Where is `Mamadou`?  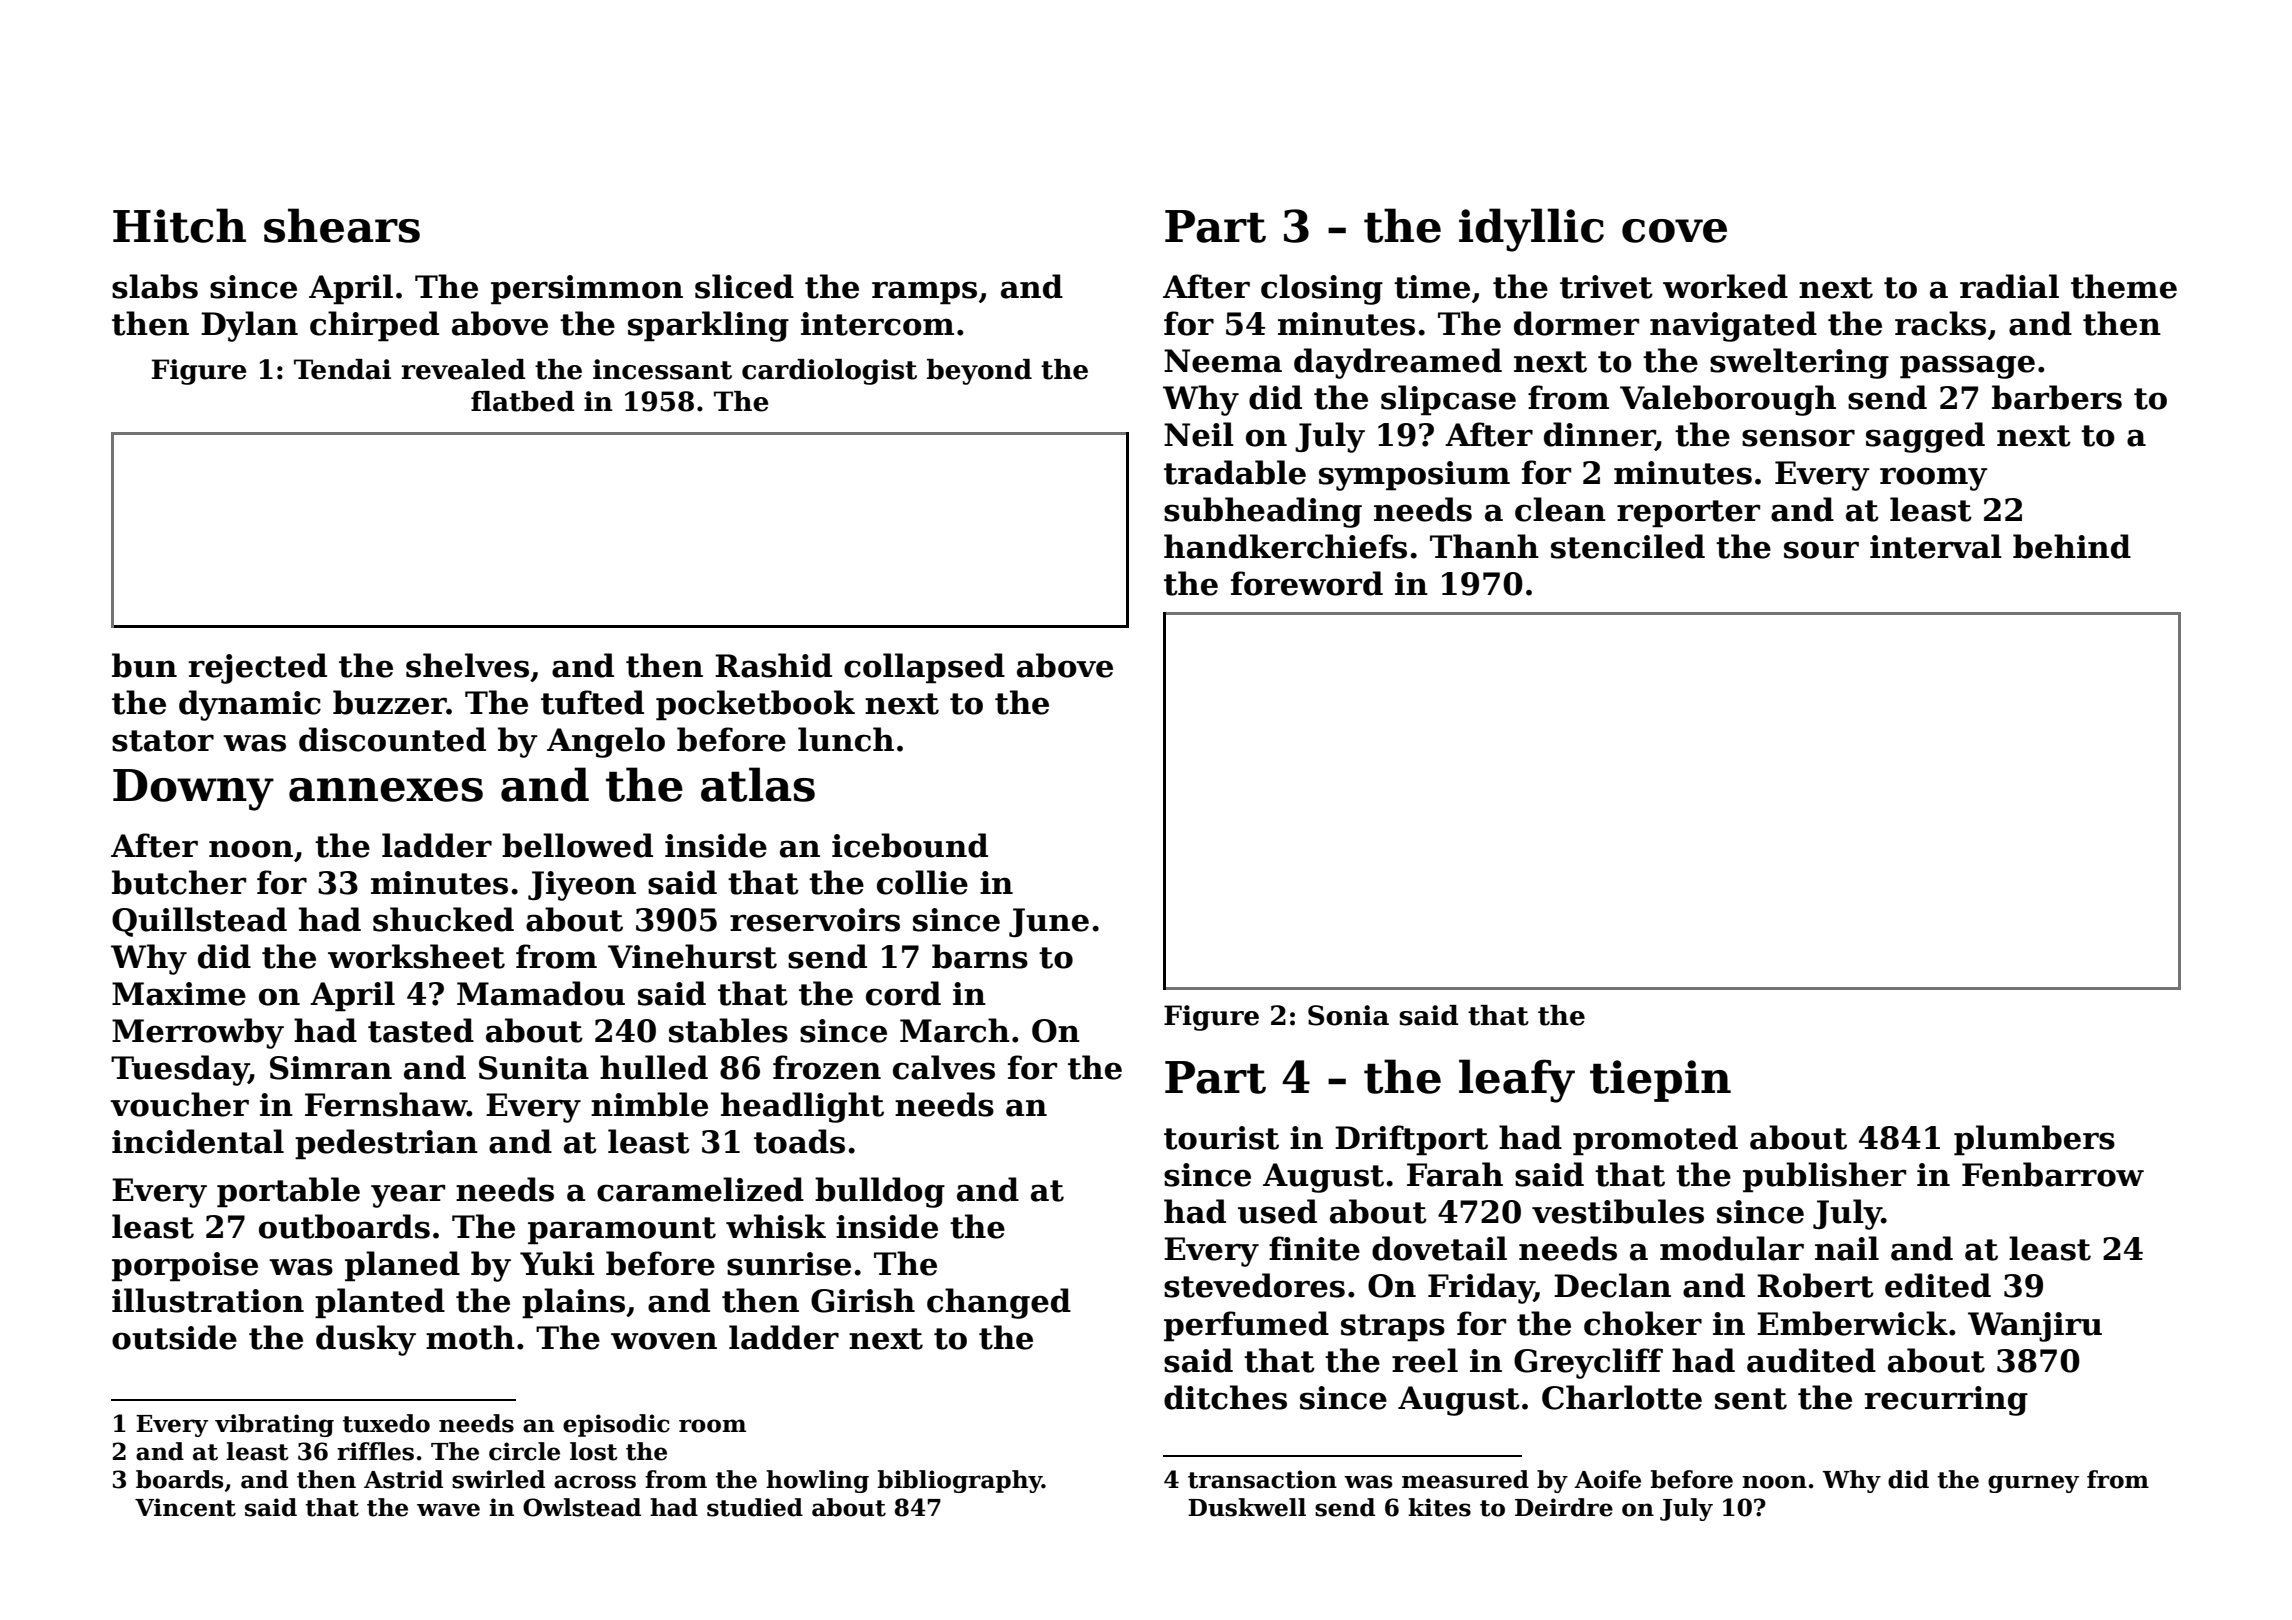
Mamadou is located at coordinates (541, 993).
